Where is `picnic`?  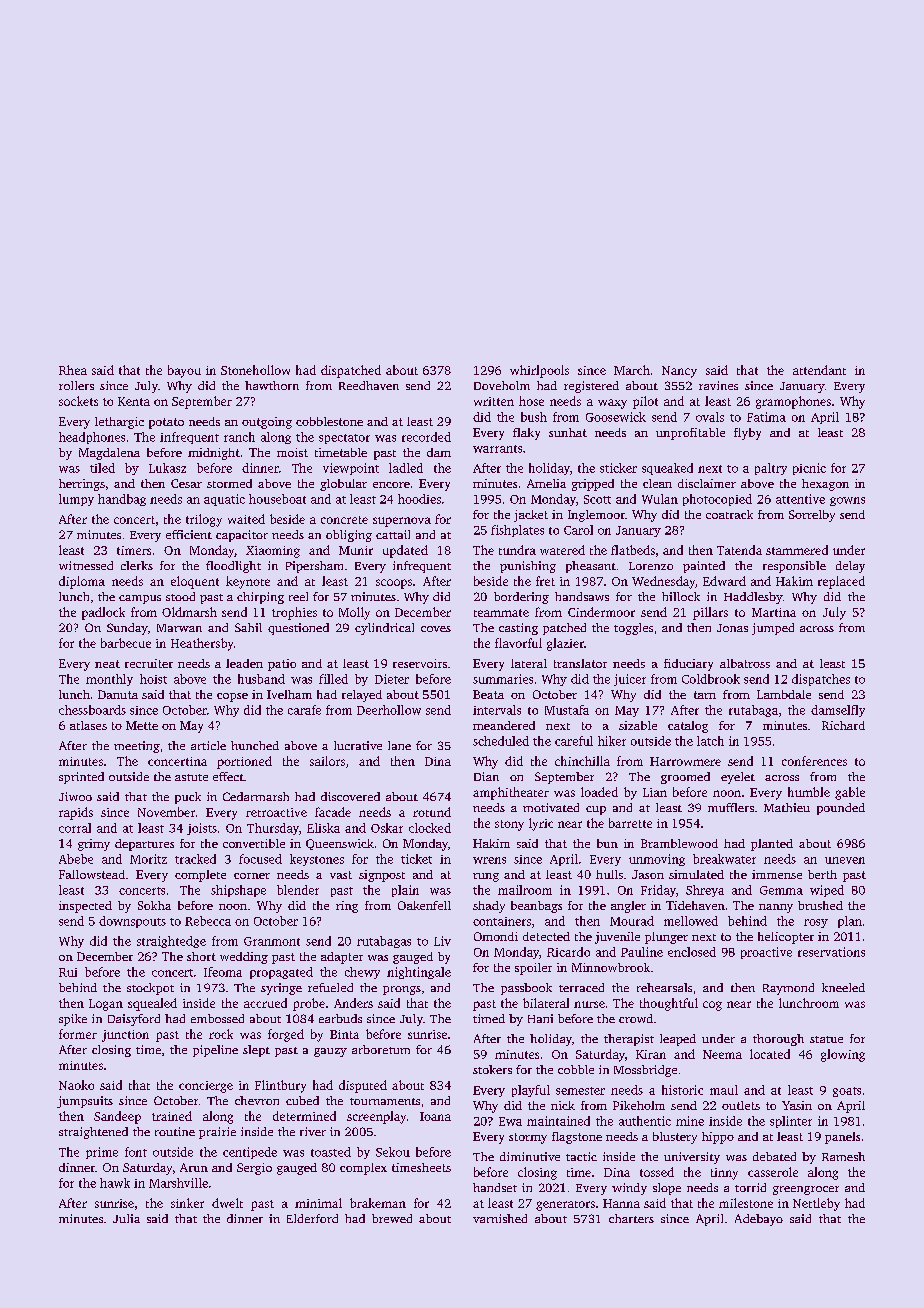
picnic is located at coordinates (809, 469).
